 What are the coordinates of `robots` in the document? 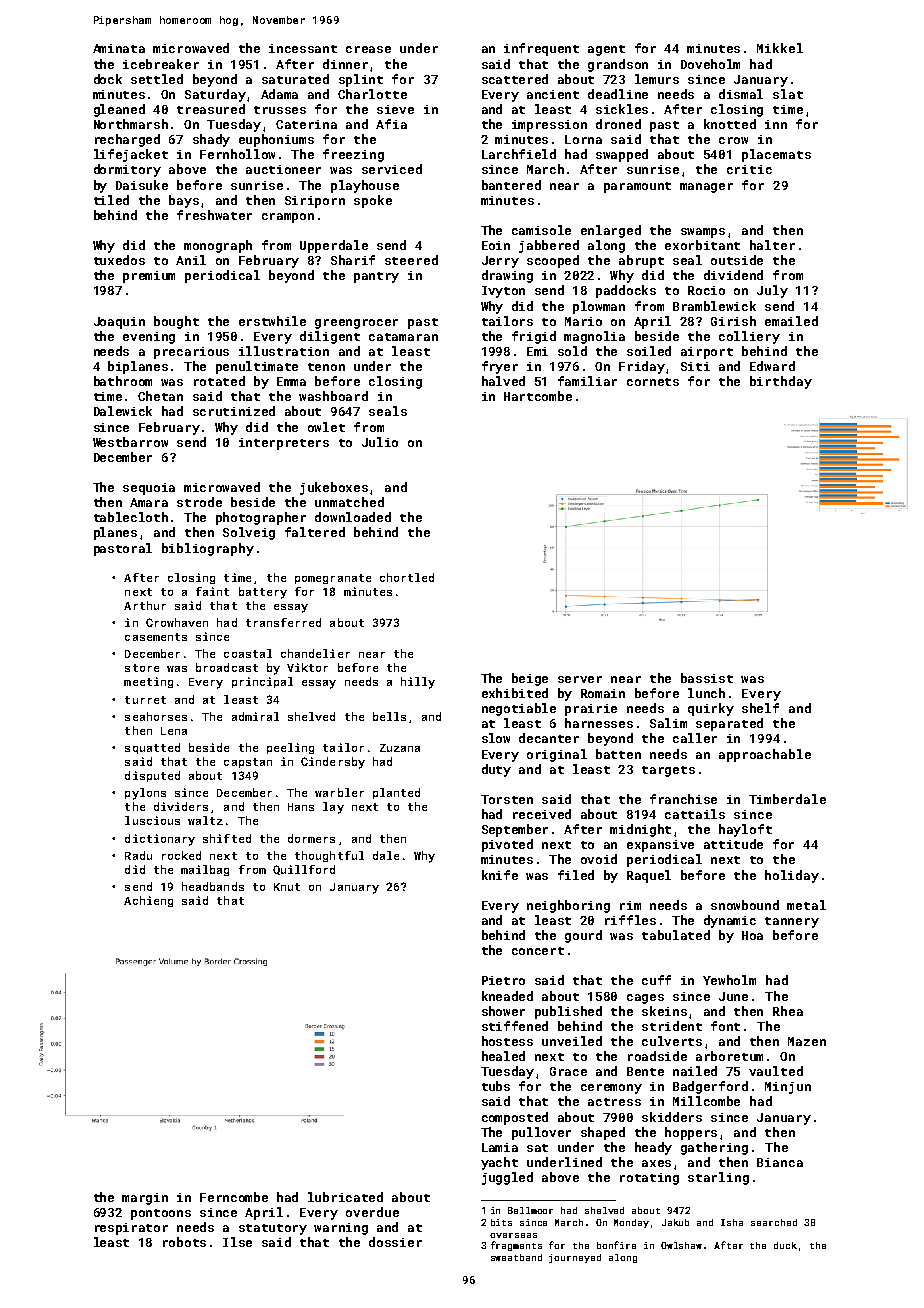 It's located at (184, 1242).
